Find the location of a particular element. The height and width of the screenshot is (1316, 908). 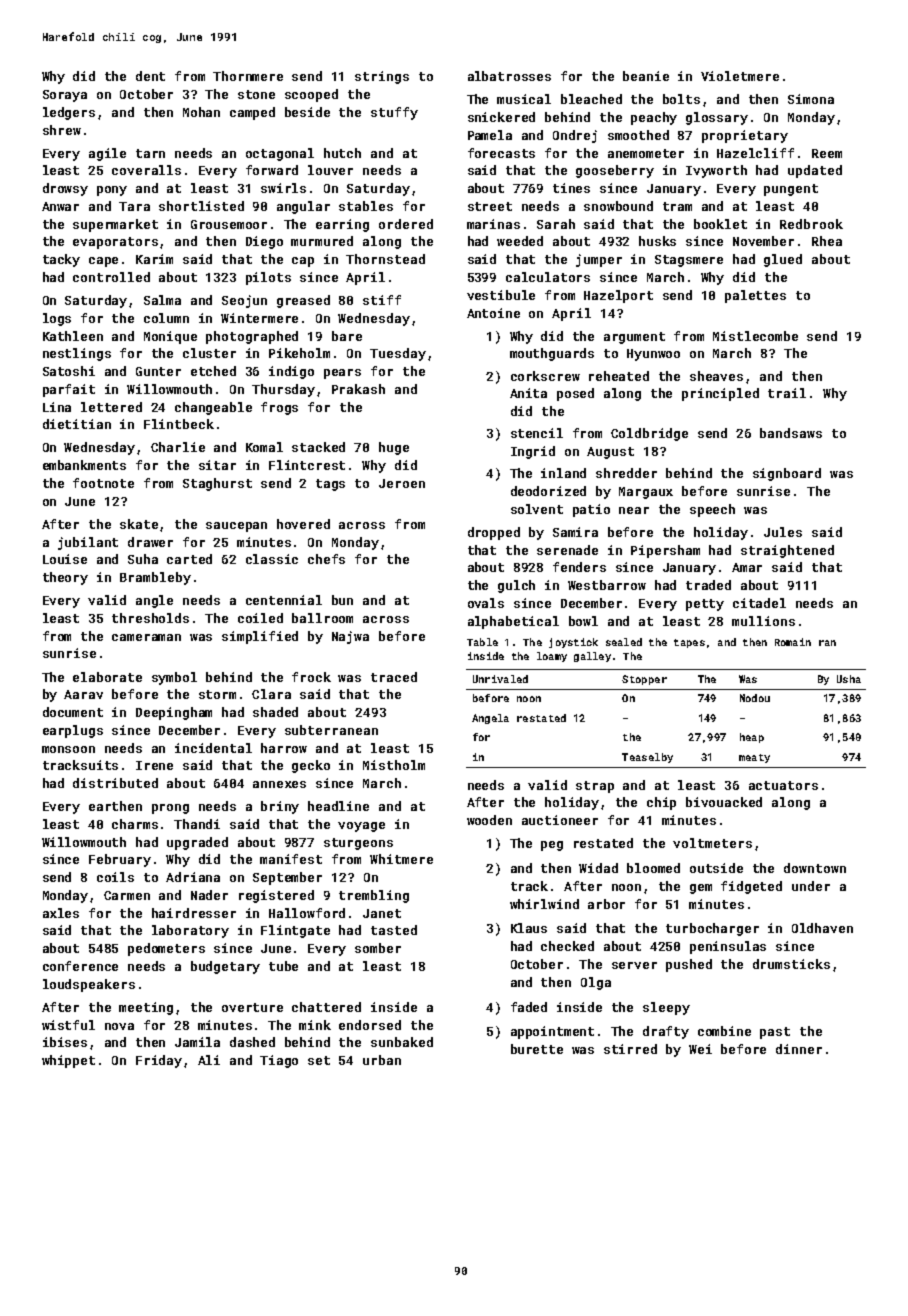

thresholds is located at coordinates (150, 618).
